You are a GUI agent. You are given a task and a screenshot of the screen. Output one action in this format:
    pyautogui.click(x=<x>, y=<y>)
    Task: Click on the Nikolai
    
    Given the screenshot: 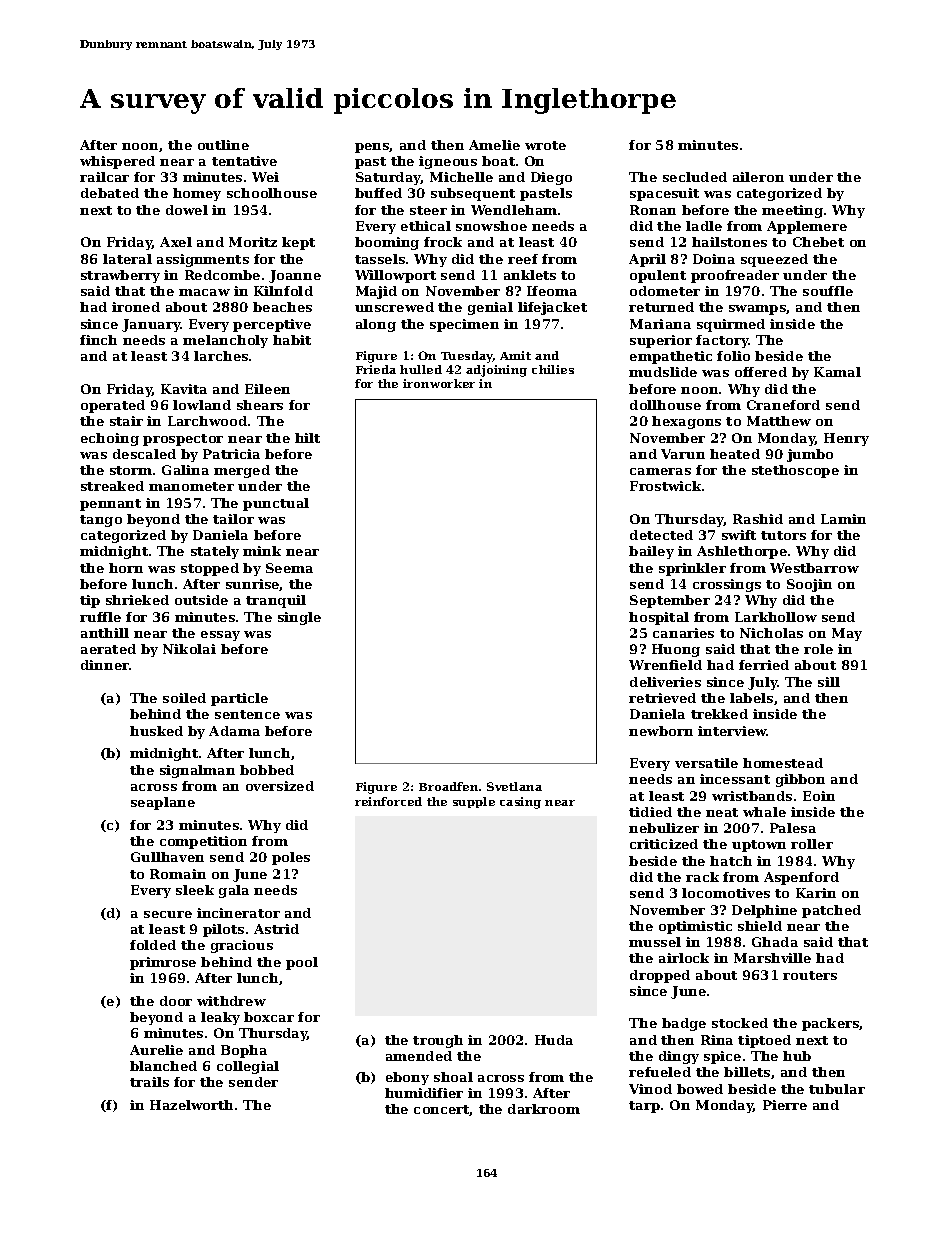 What is the action you would take?
    pyautogui.click(x=189, y=649)
